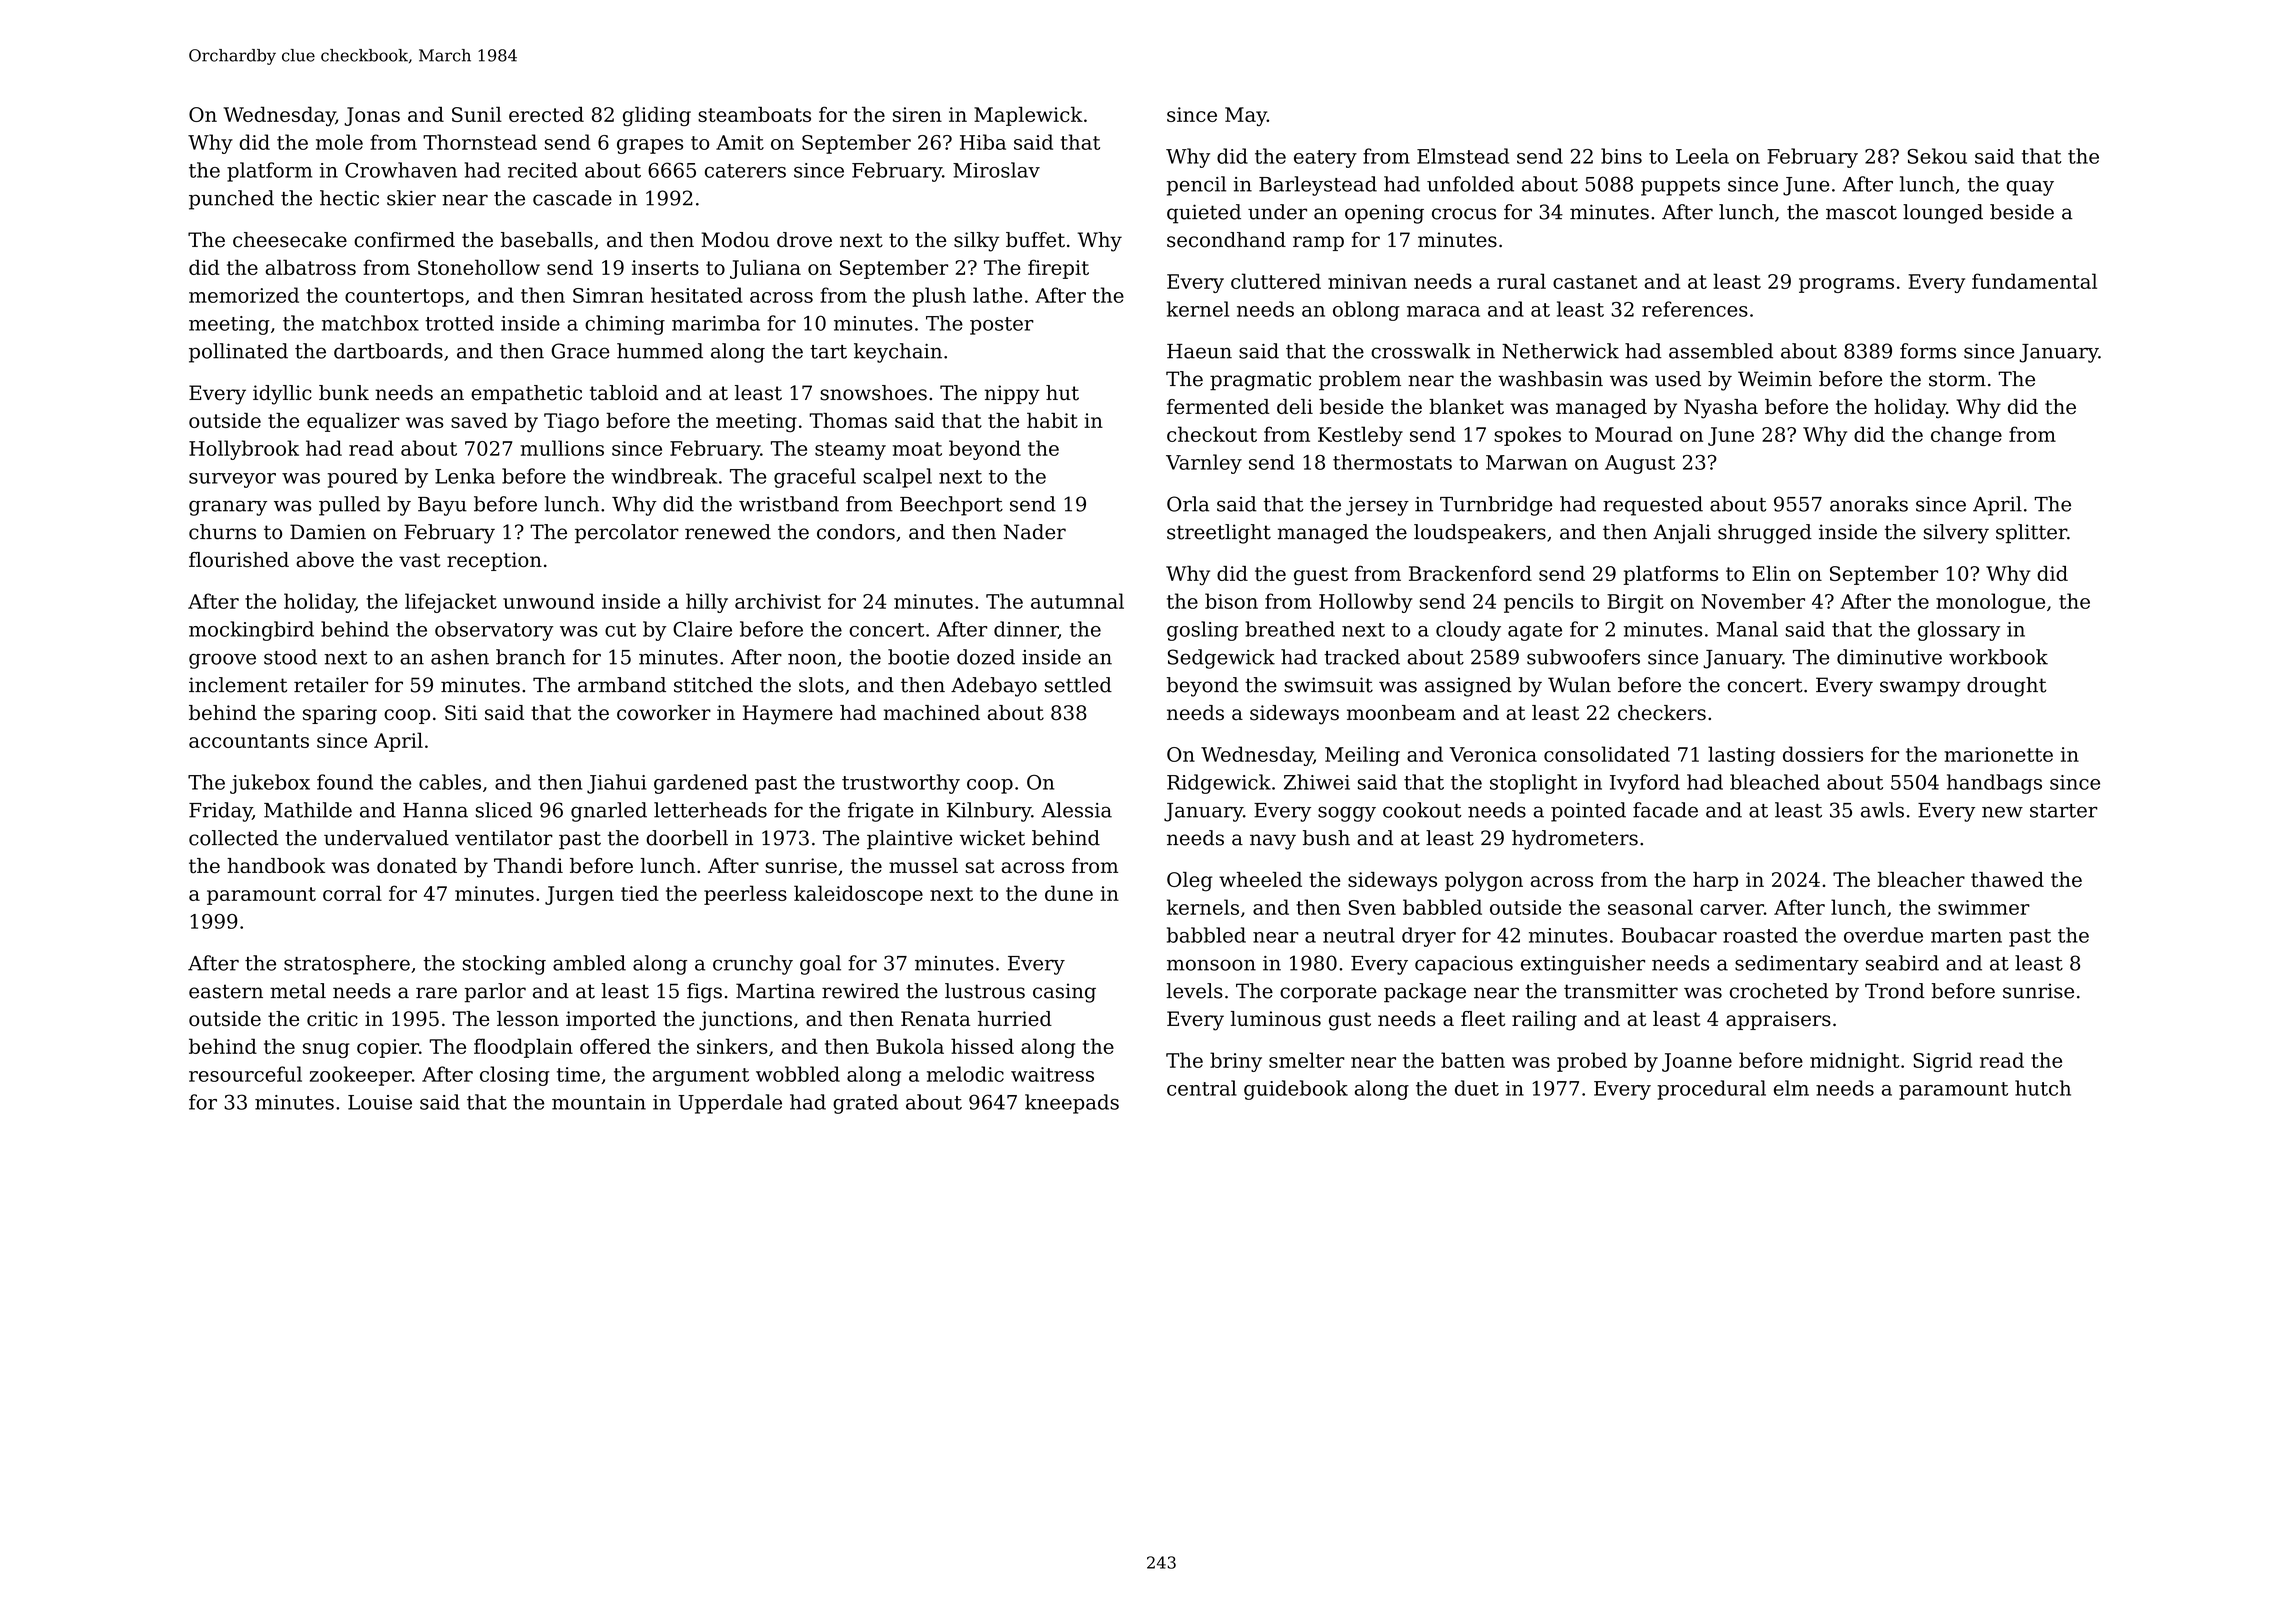 The image size is (2292, 1620). What do you see at coordinates (1771, 573) in the image?
I see `Elin` at bounding box center [1771, 573].
